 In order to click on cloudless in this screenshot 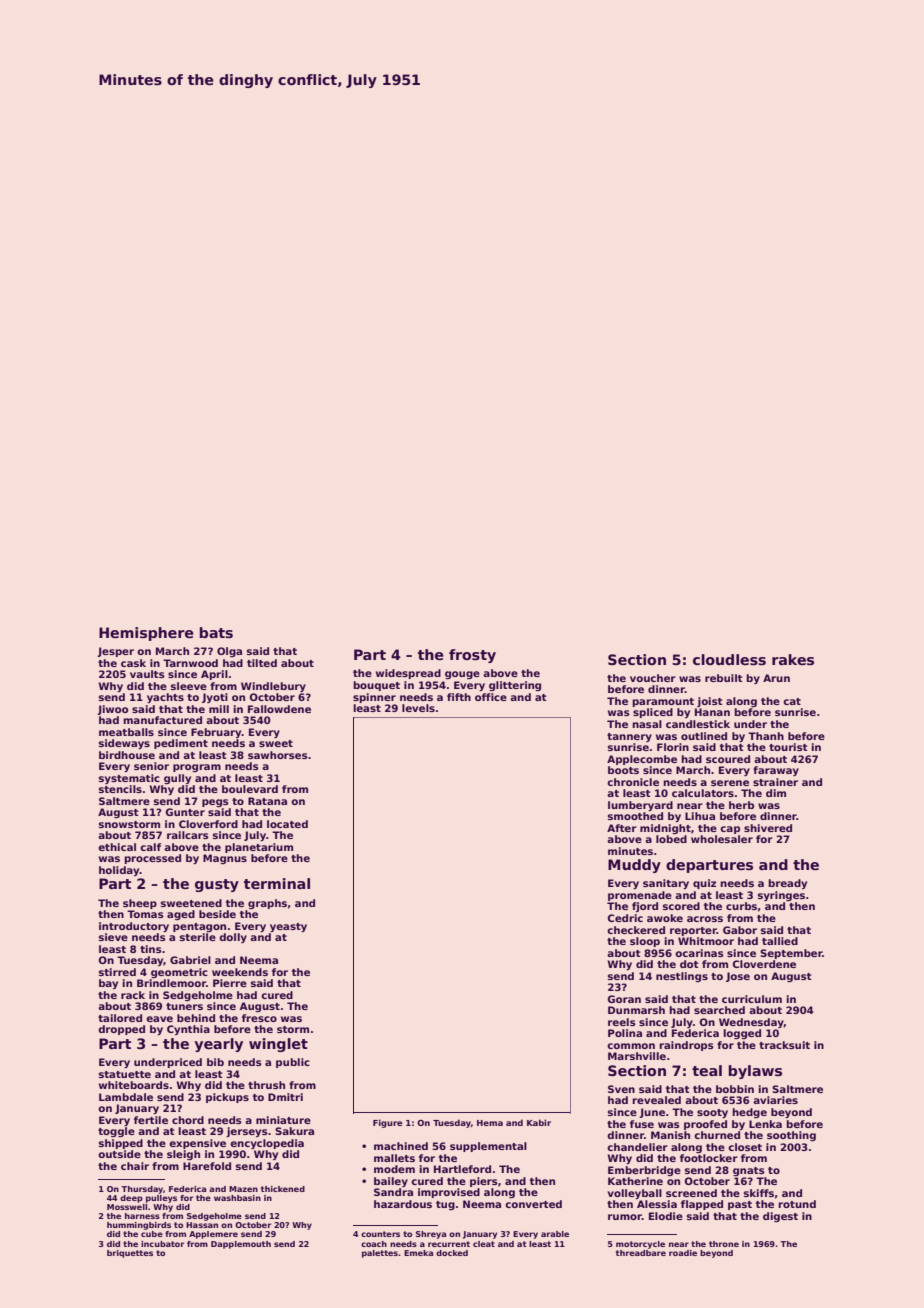, I will do `click(729, 659)`.
